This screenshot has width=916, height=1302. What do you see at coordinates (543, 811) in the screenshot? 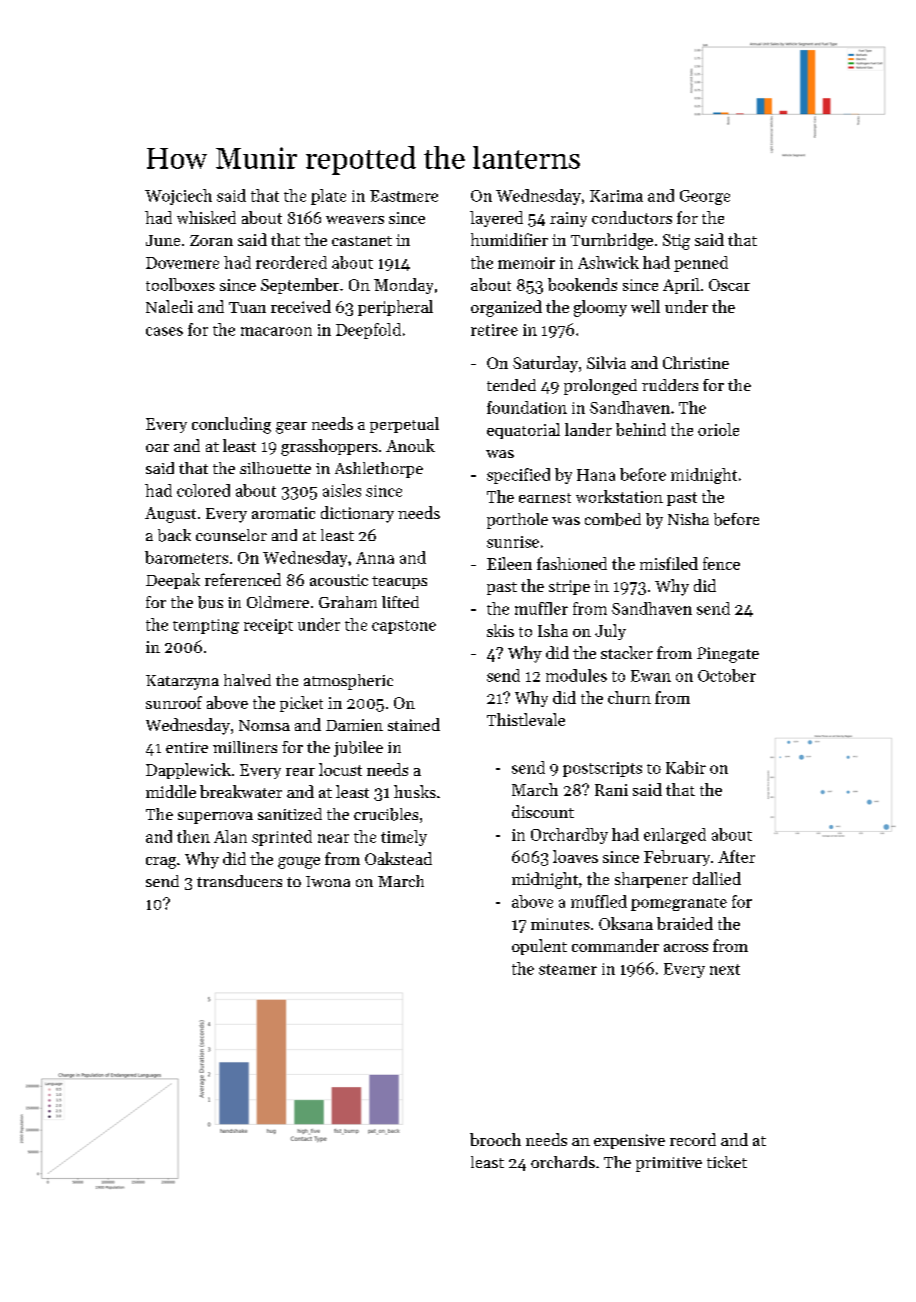
I see `discount` at bounding box center [543, 811].
